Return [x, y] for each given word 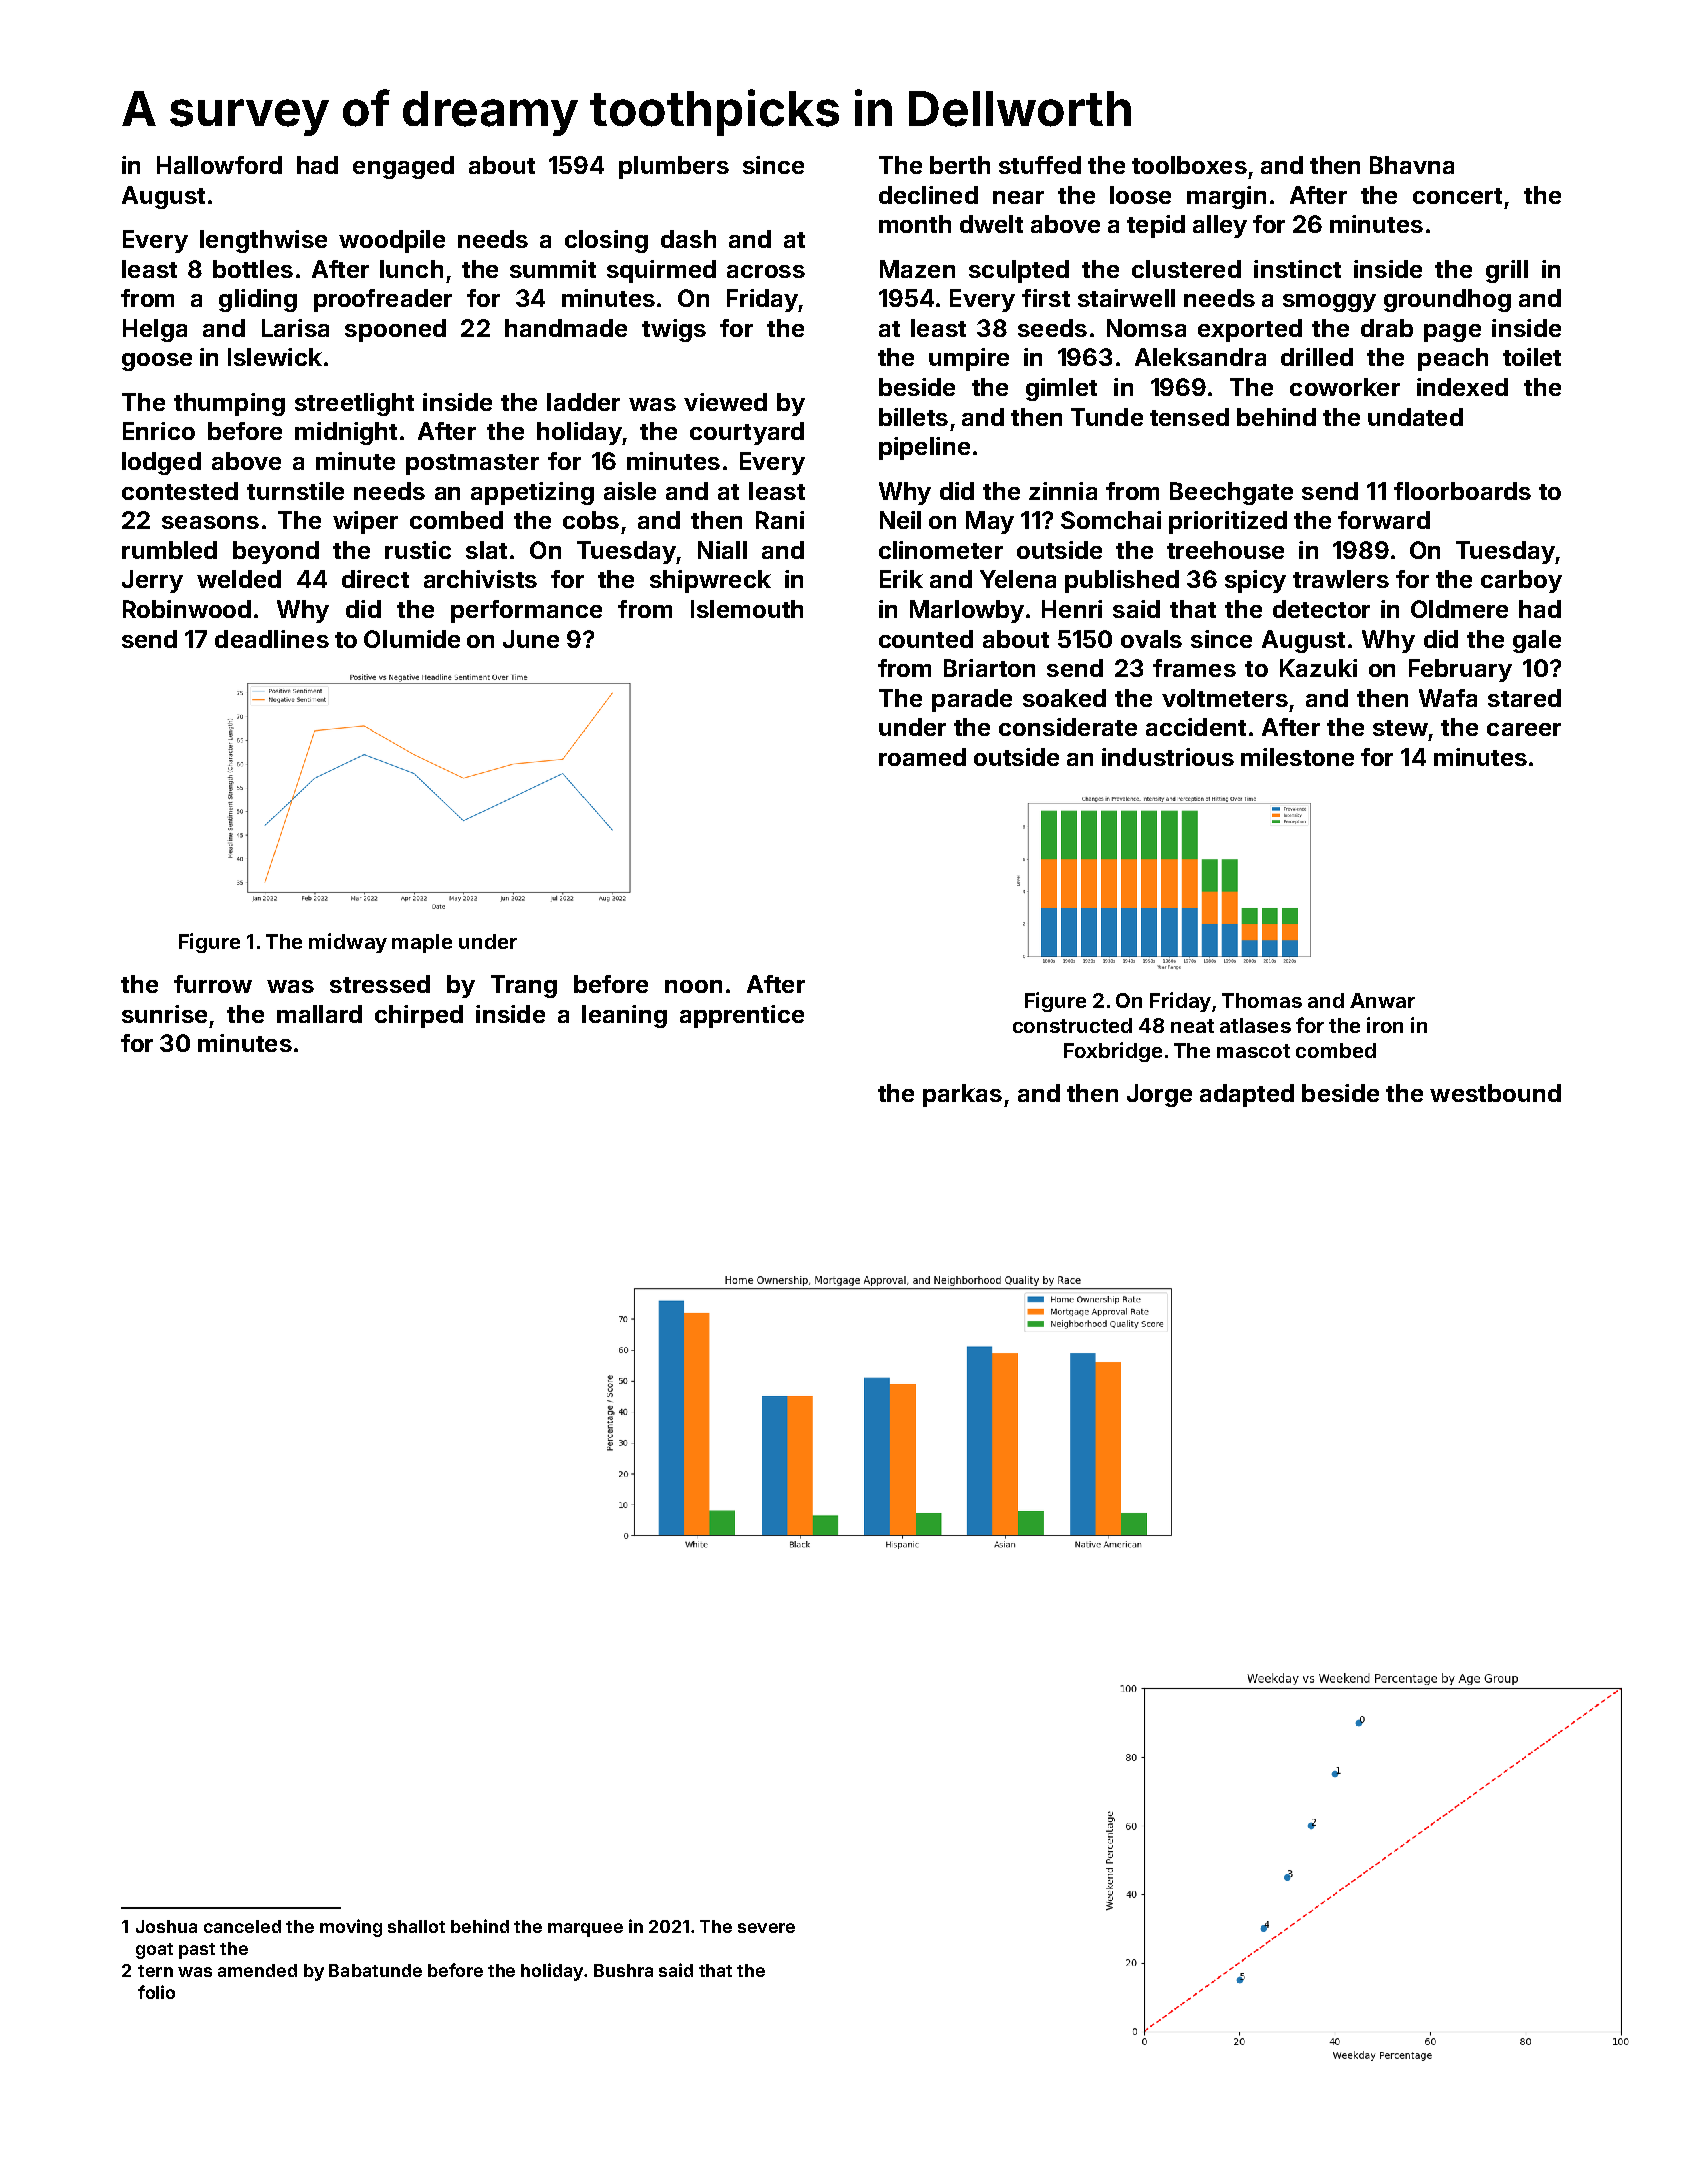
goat [154, 1951]
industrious [1168, 757]
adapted [1247, 1095]
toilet [1532, 357]
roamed [922, 757]
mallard [319, 1014]
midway [348, 943]
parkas [962, 1095]
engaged [403, 167]
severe [766, 1928]
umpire [969, 359]
